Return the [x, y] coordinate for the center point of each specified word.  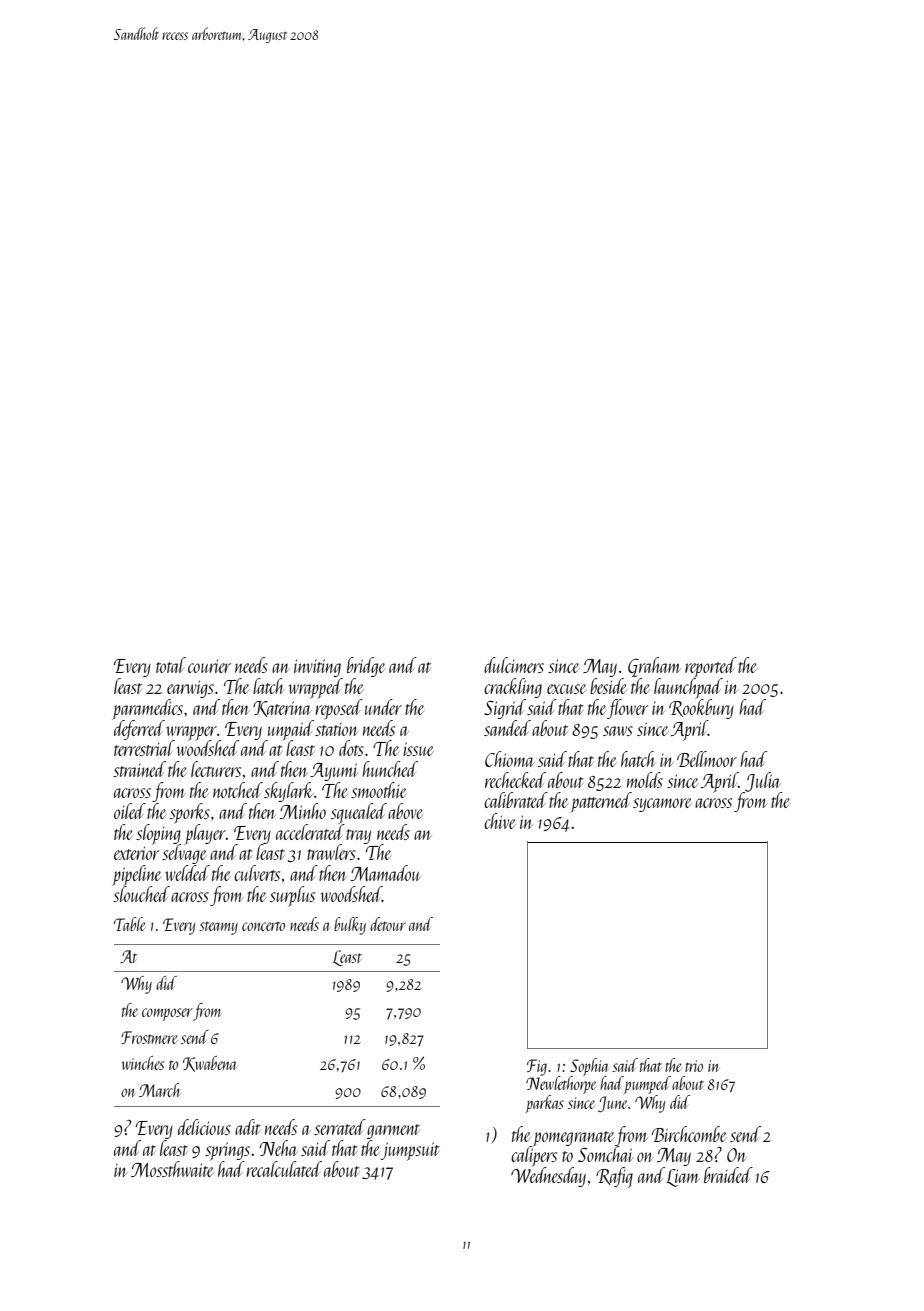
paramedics [147, 709]
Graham [654, 667]
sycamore [662, 805]
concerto [263, 926]
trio [694, 1066]
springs [227, 1151]
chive [500, 821]
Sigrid [505, 709]
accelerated [310, 832]
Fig [537, 1067]
